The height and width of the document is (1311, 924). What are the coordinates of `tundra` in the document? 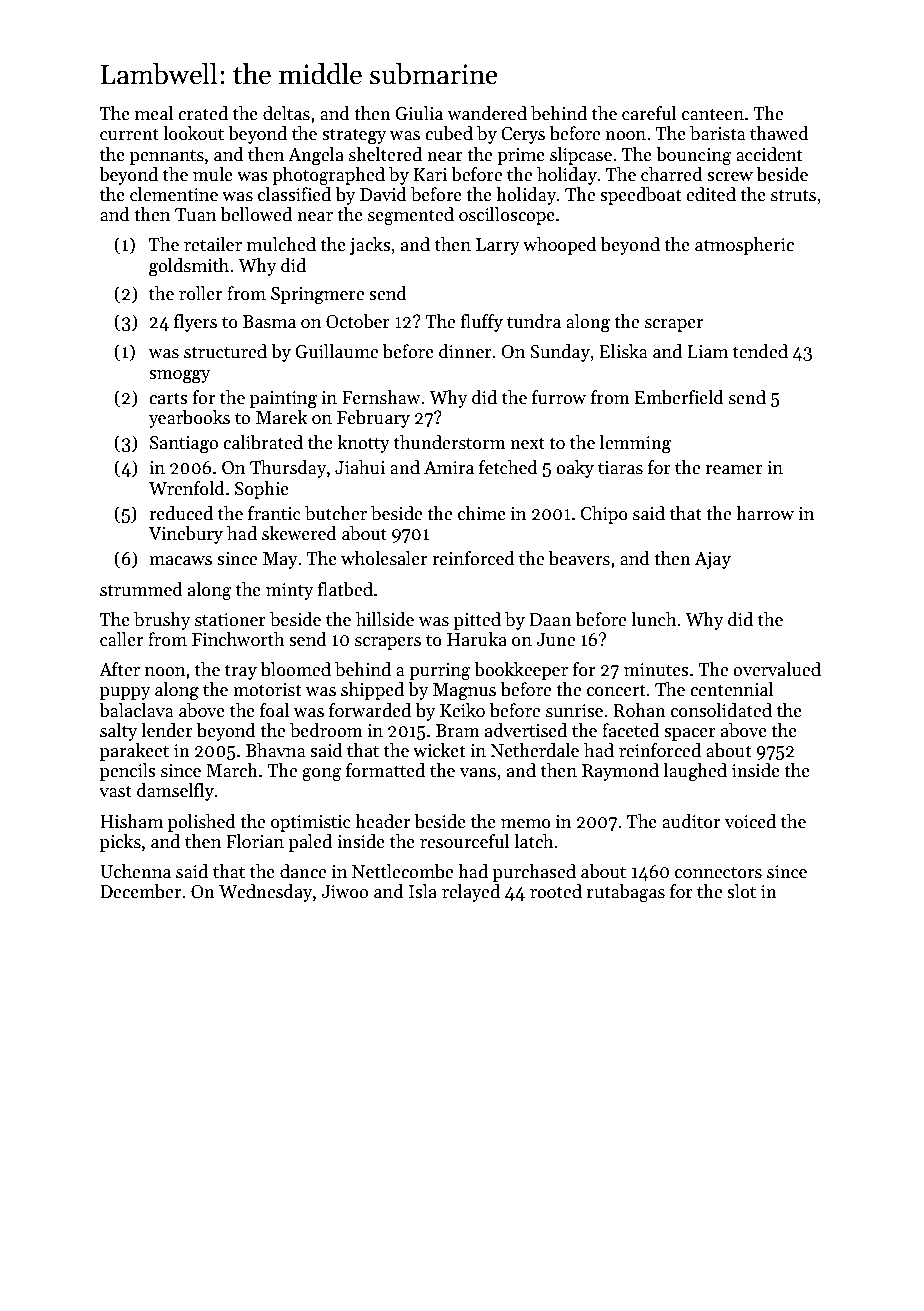 It's located at (534, 321).
